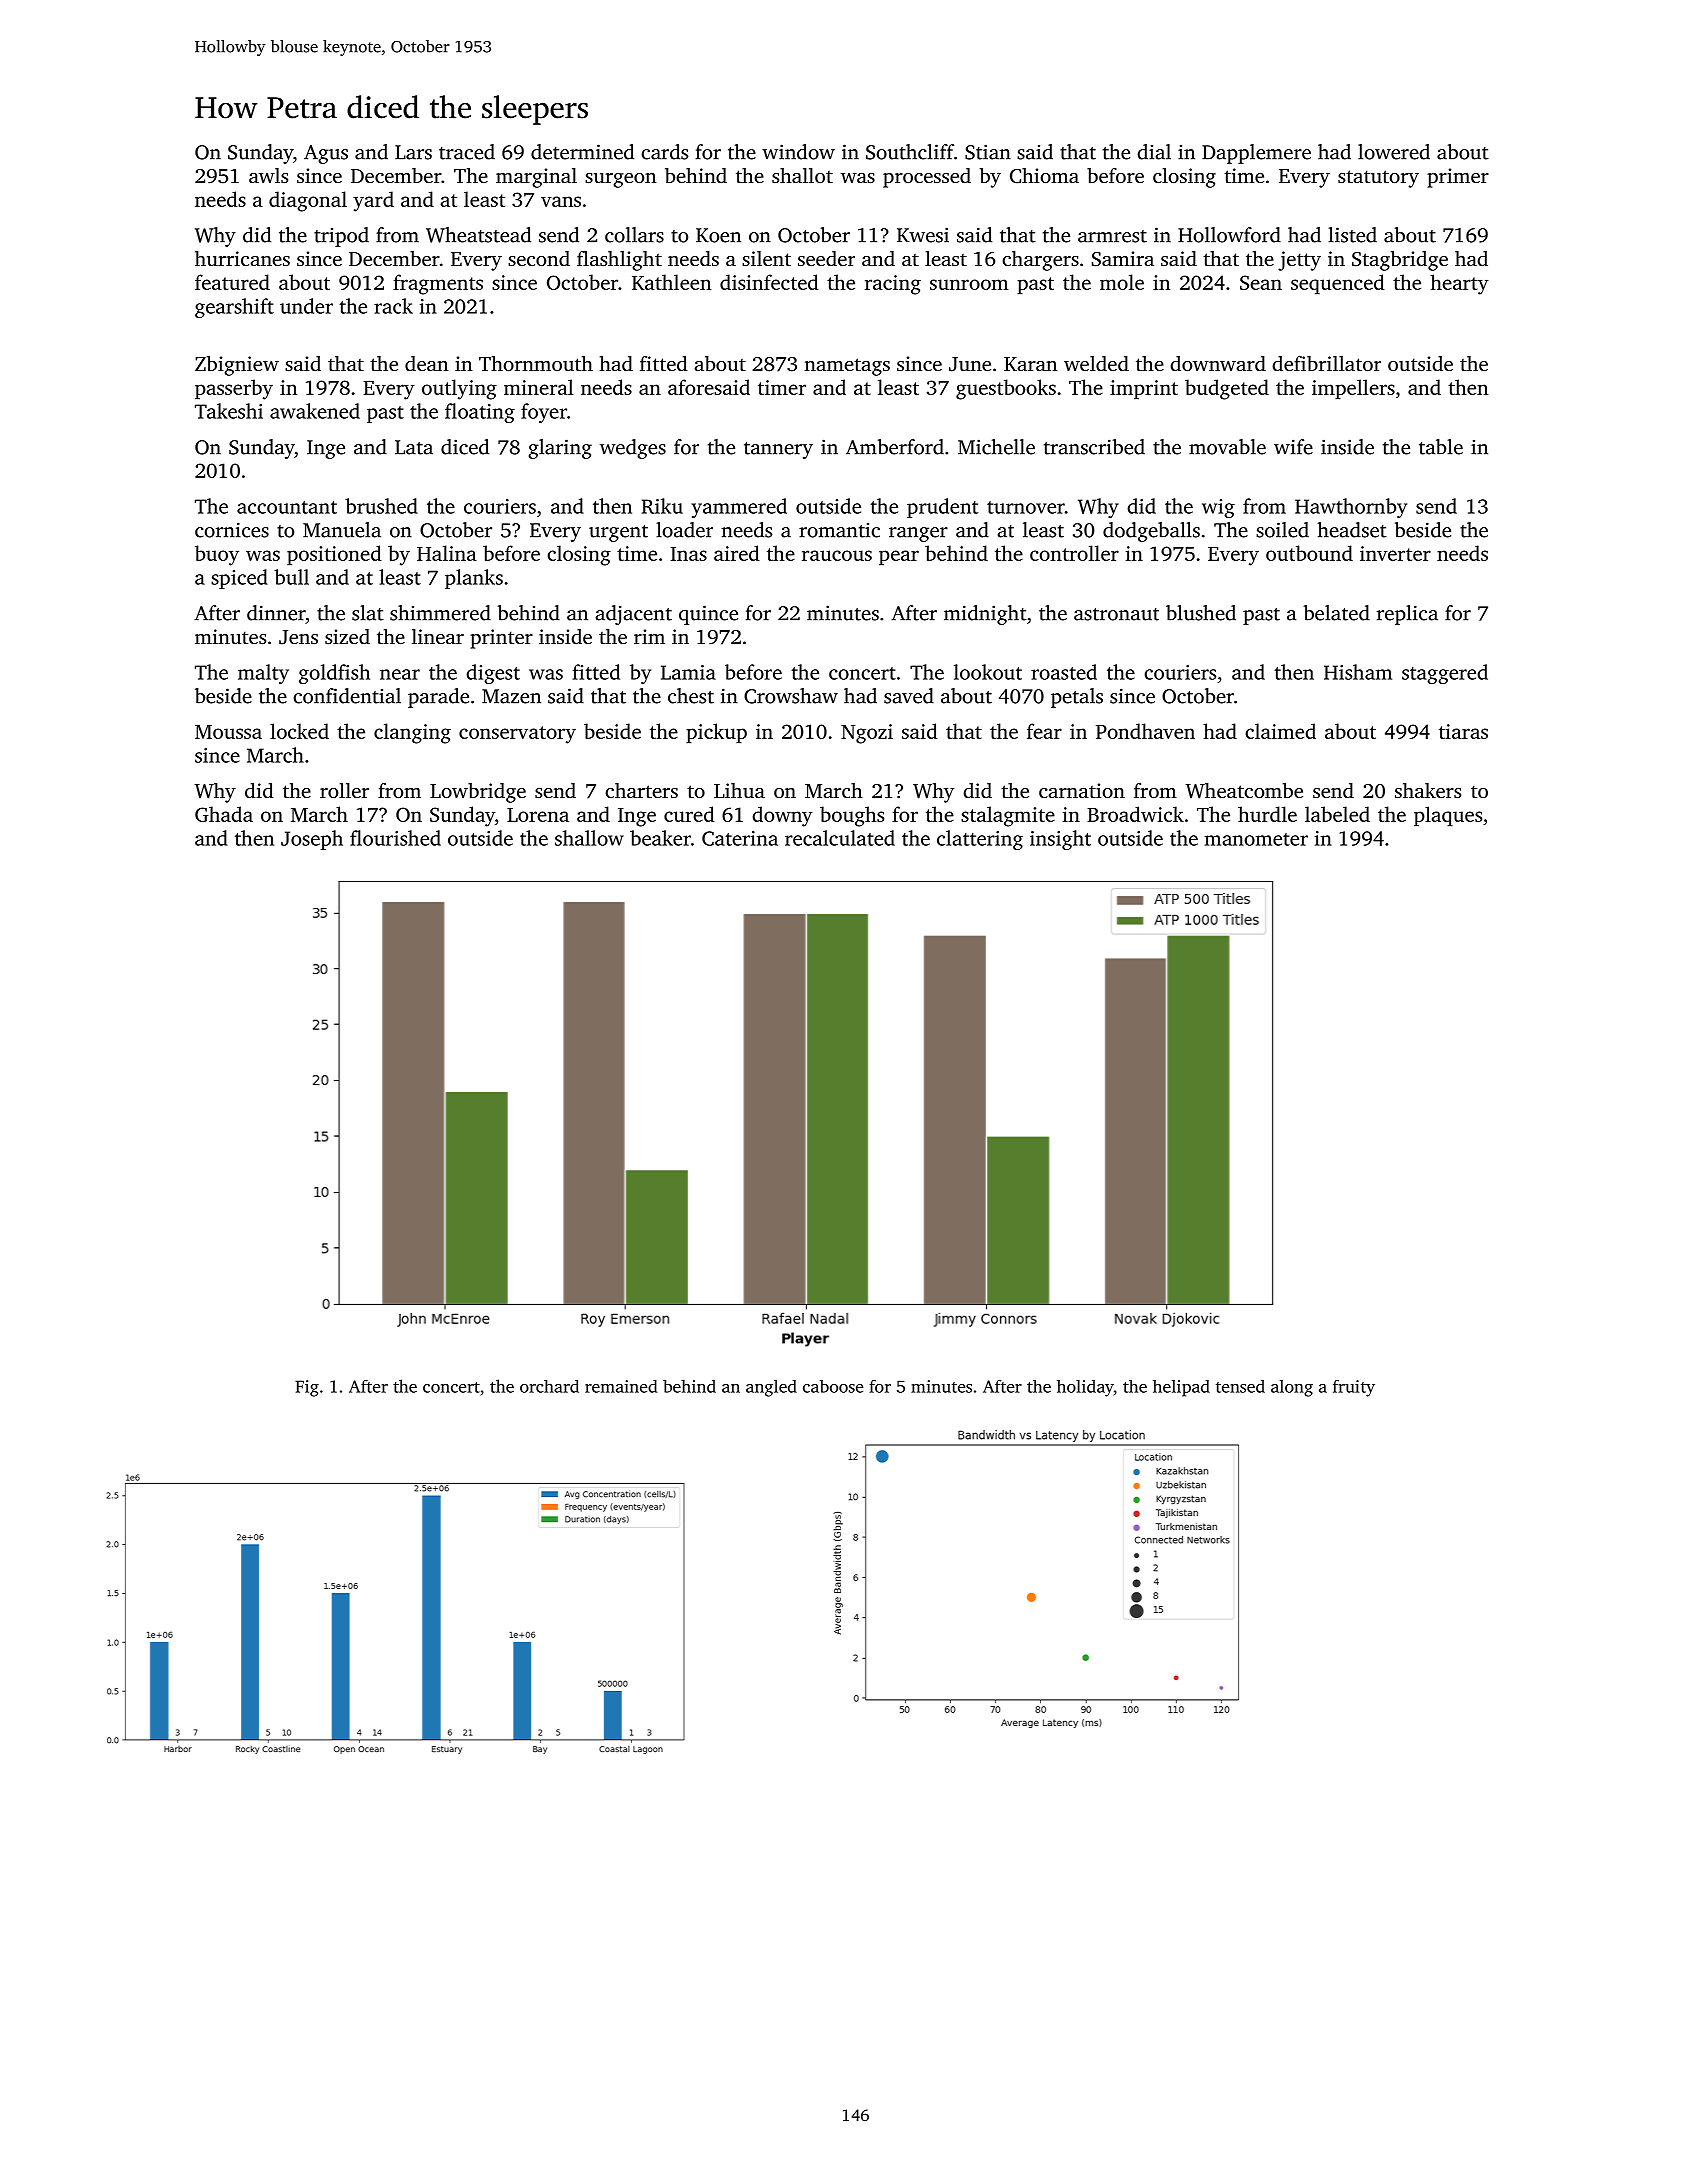 The height and width of the screenshot is (2178, 1683). Describe the element at coordinates (1354, 1388) in the screenshot. I see `fruity` at that location.
